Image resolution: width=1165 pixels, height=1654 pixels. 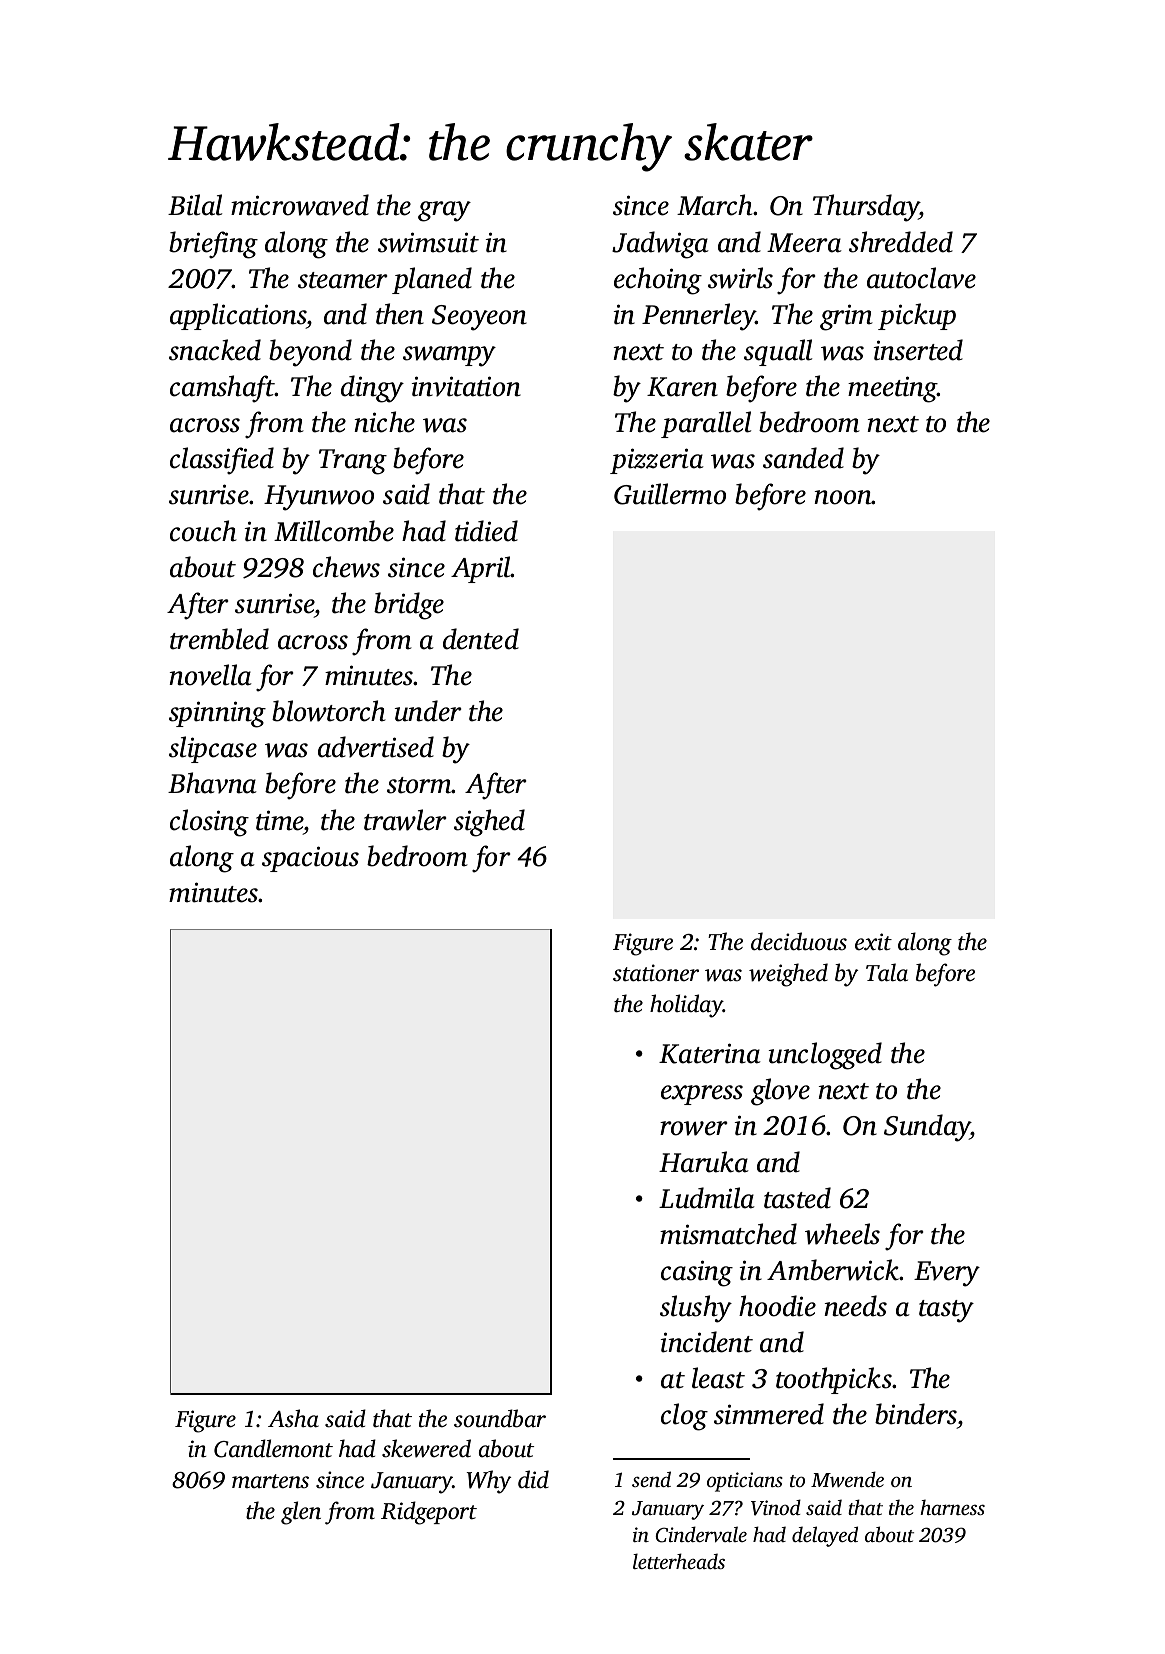 What do you see at coordinates (213, 245) in the screenshot?
I see `briefing` at bounding box center [213, 245].
